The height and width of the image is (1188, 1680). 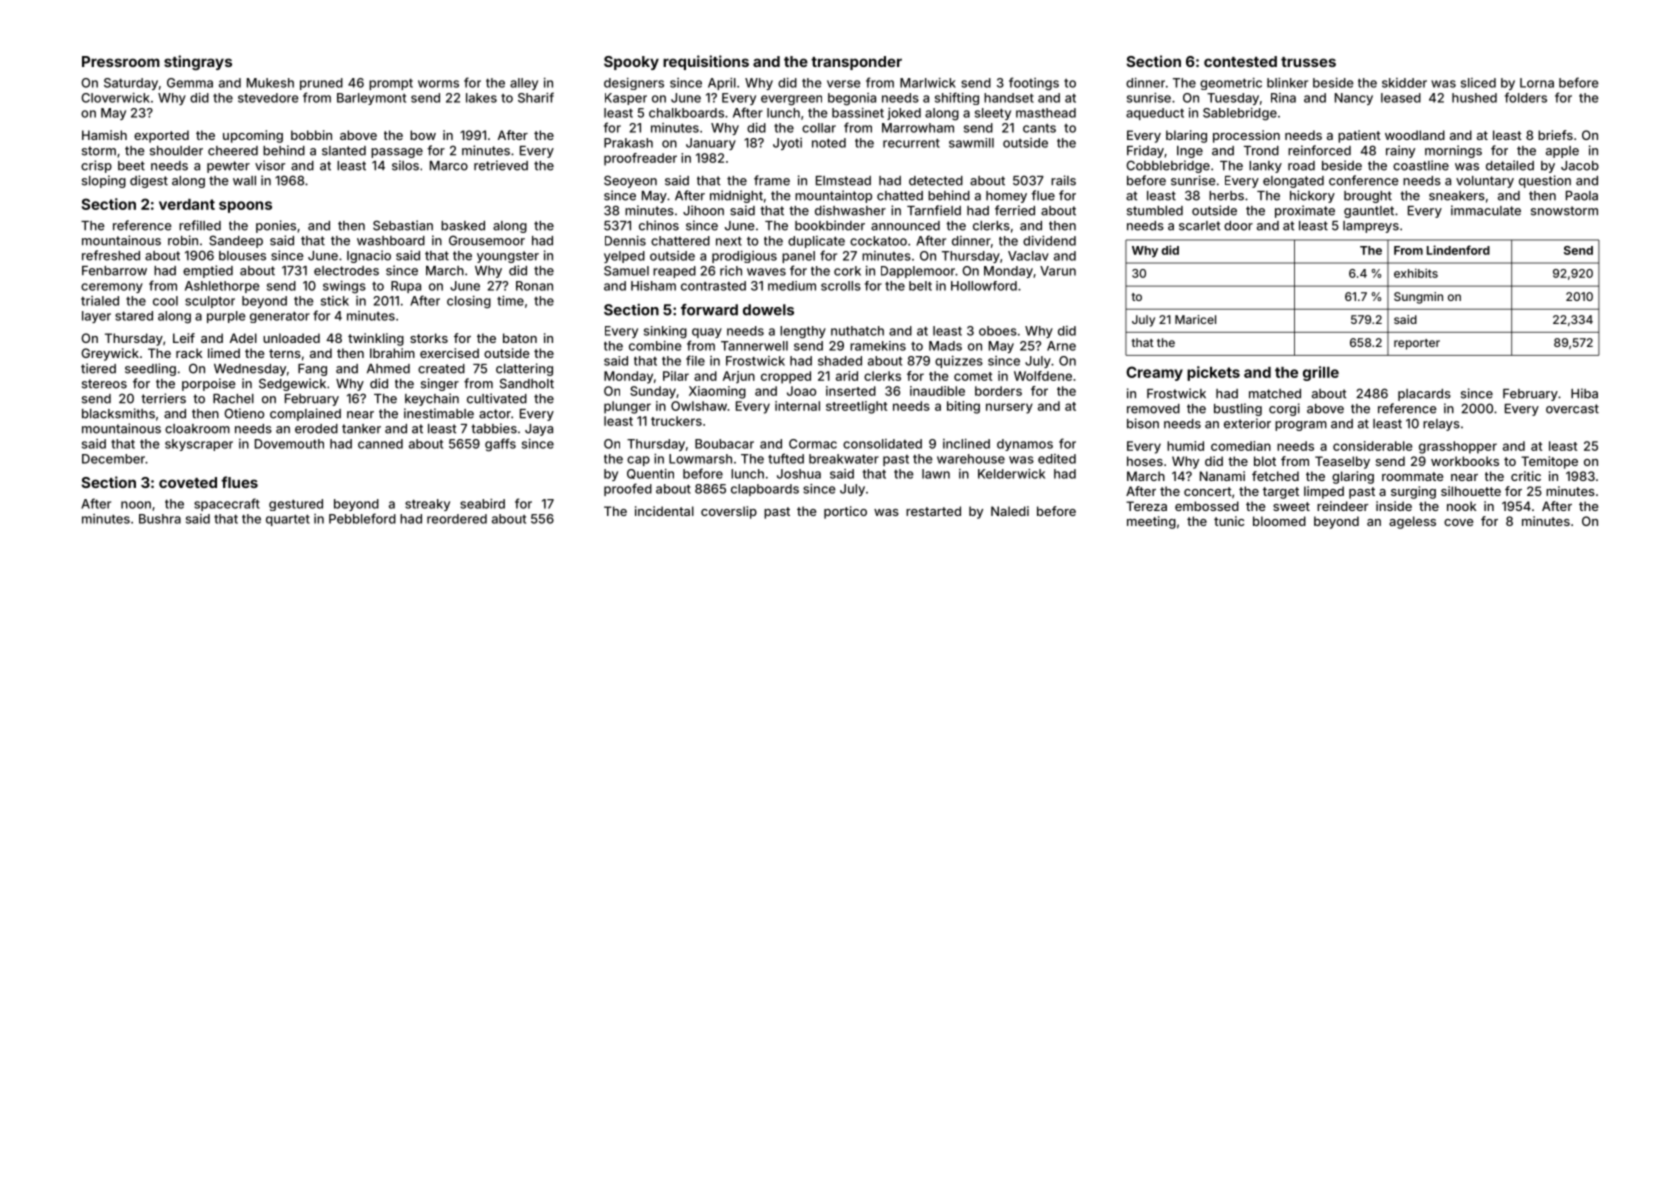 What do you see at coordinates (640, 159) in the image?
I see `proofreader` at bounding box center [640, 159].
